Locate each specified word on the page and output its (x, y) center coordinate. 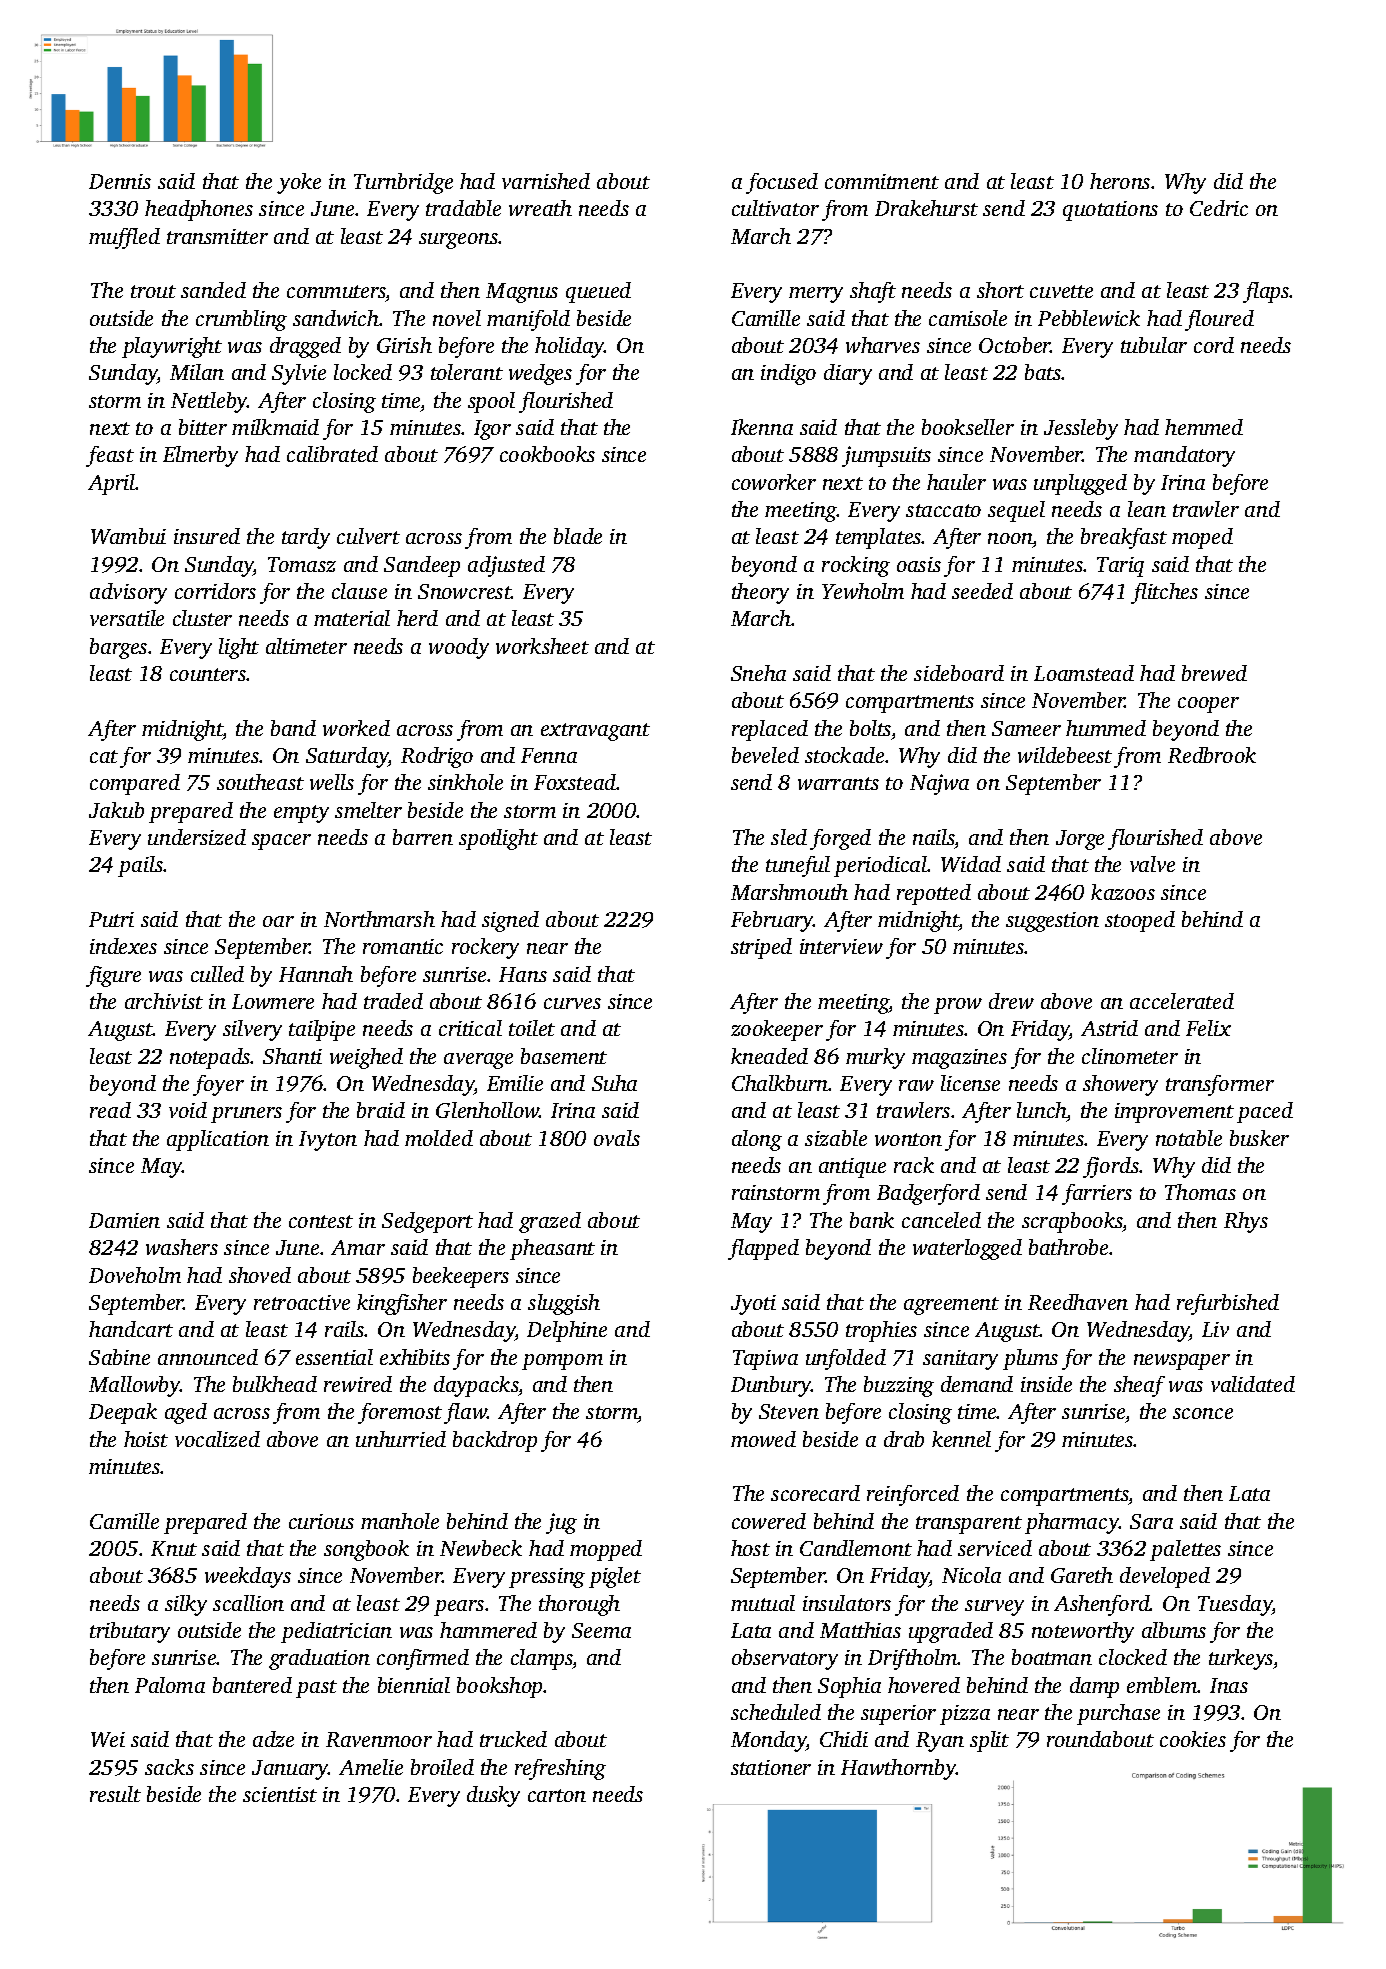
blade (578, 536)
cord (1214, 345)
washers (182, 1247)
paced (1265, 1112)
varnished (546, 181)
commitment (882, 181)
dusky (493, 1796)
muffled (124, 238)
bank (872, 1220)
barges (118, 648)
